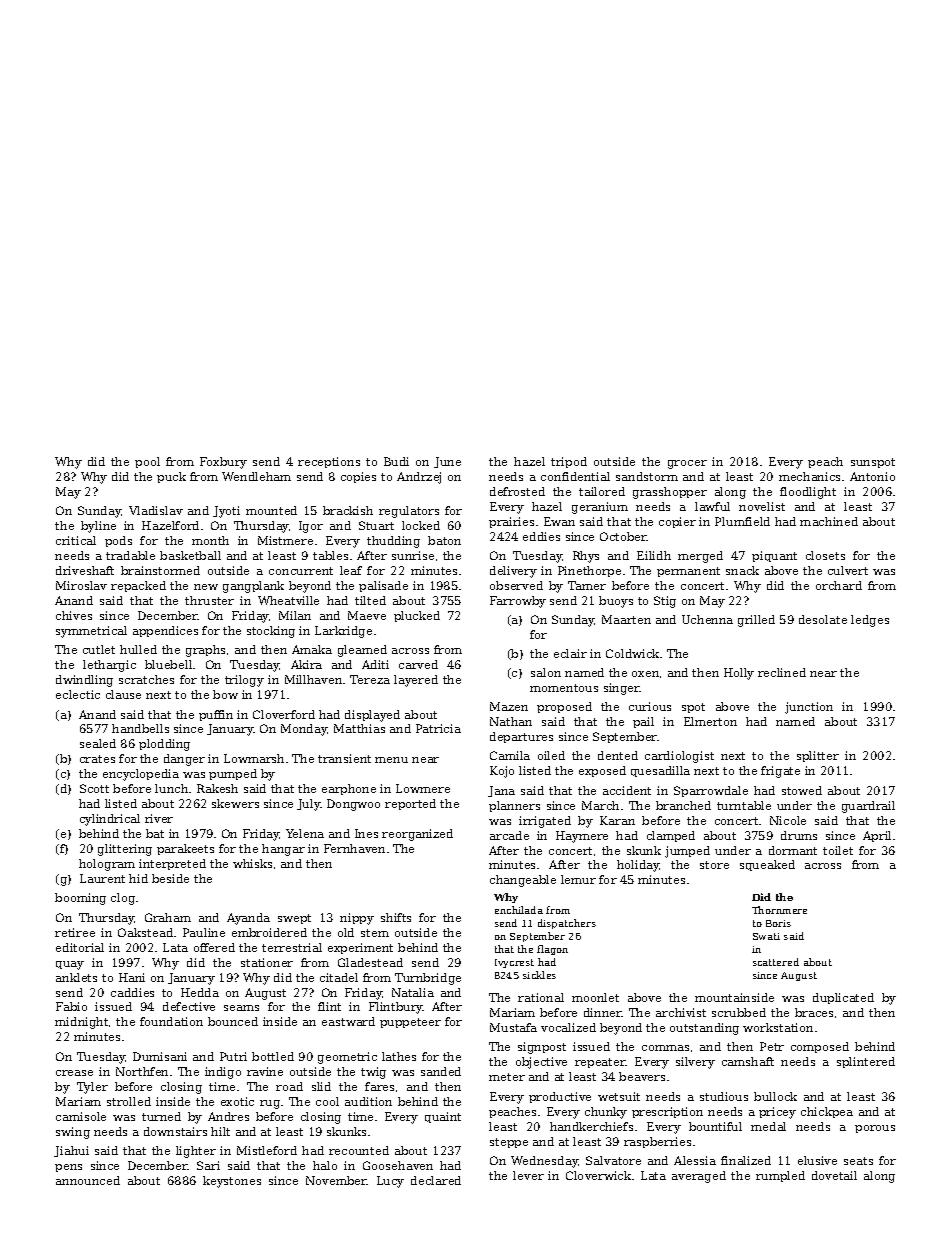 Image resolution: width=952 pixels, height=1233 pixels. I want to click on Jiahui, so click(71, 1151).
